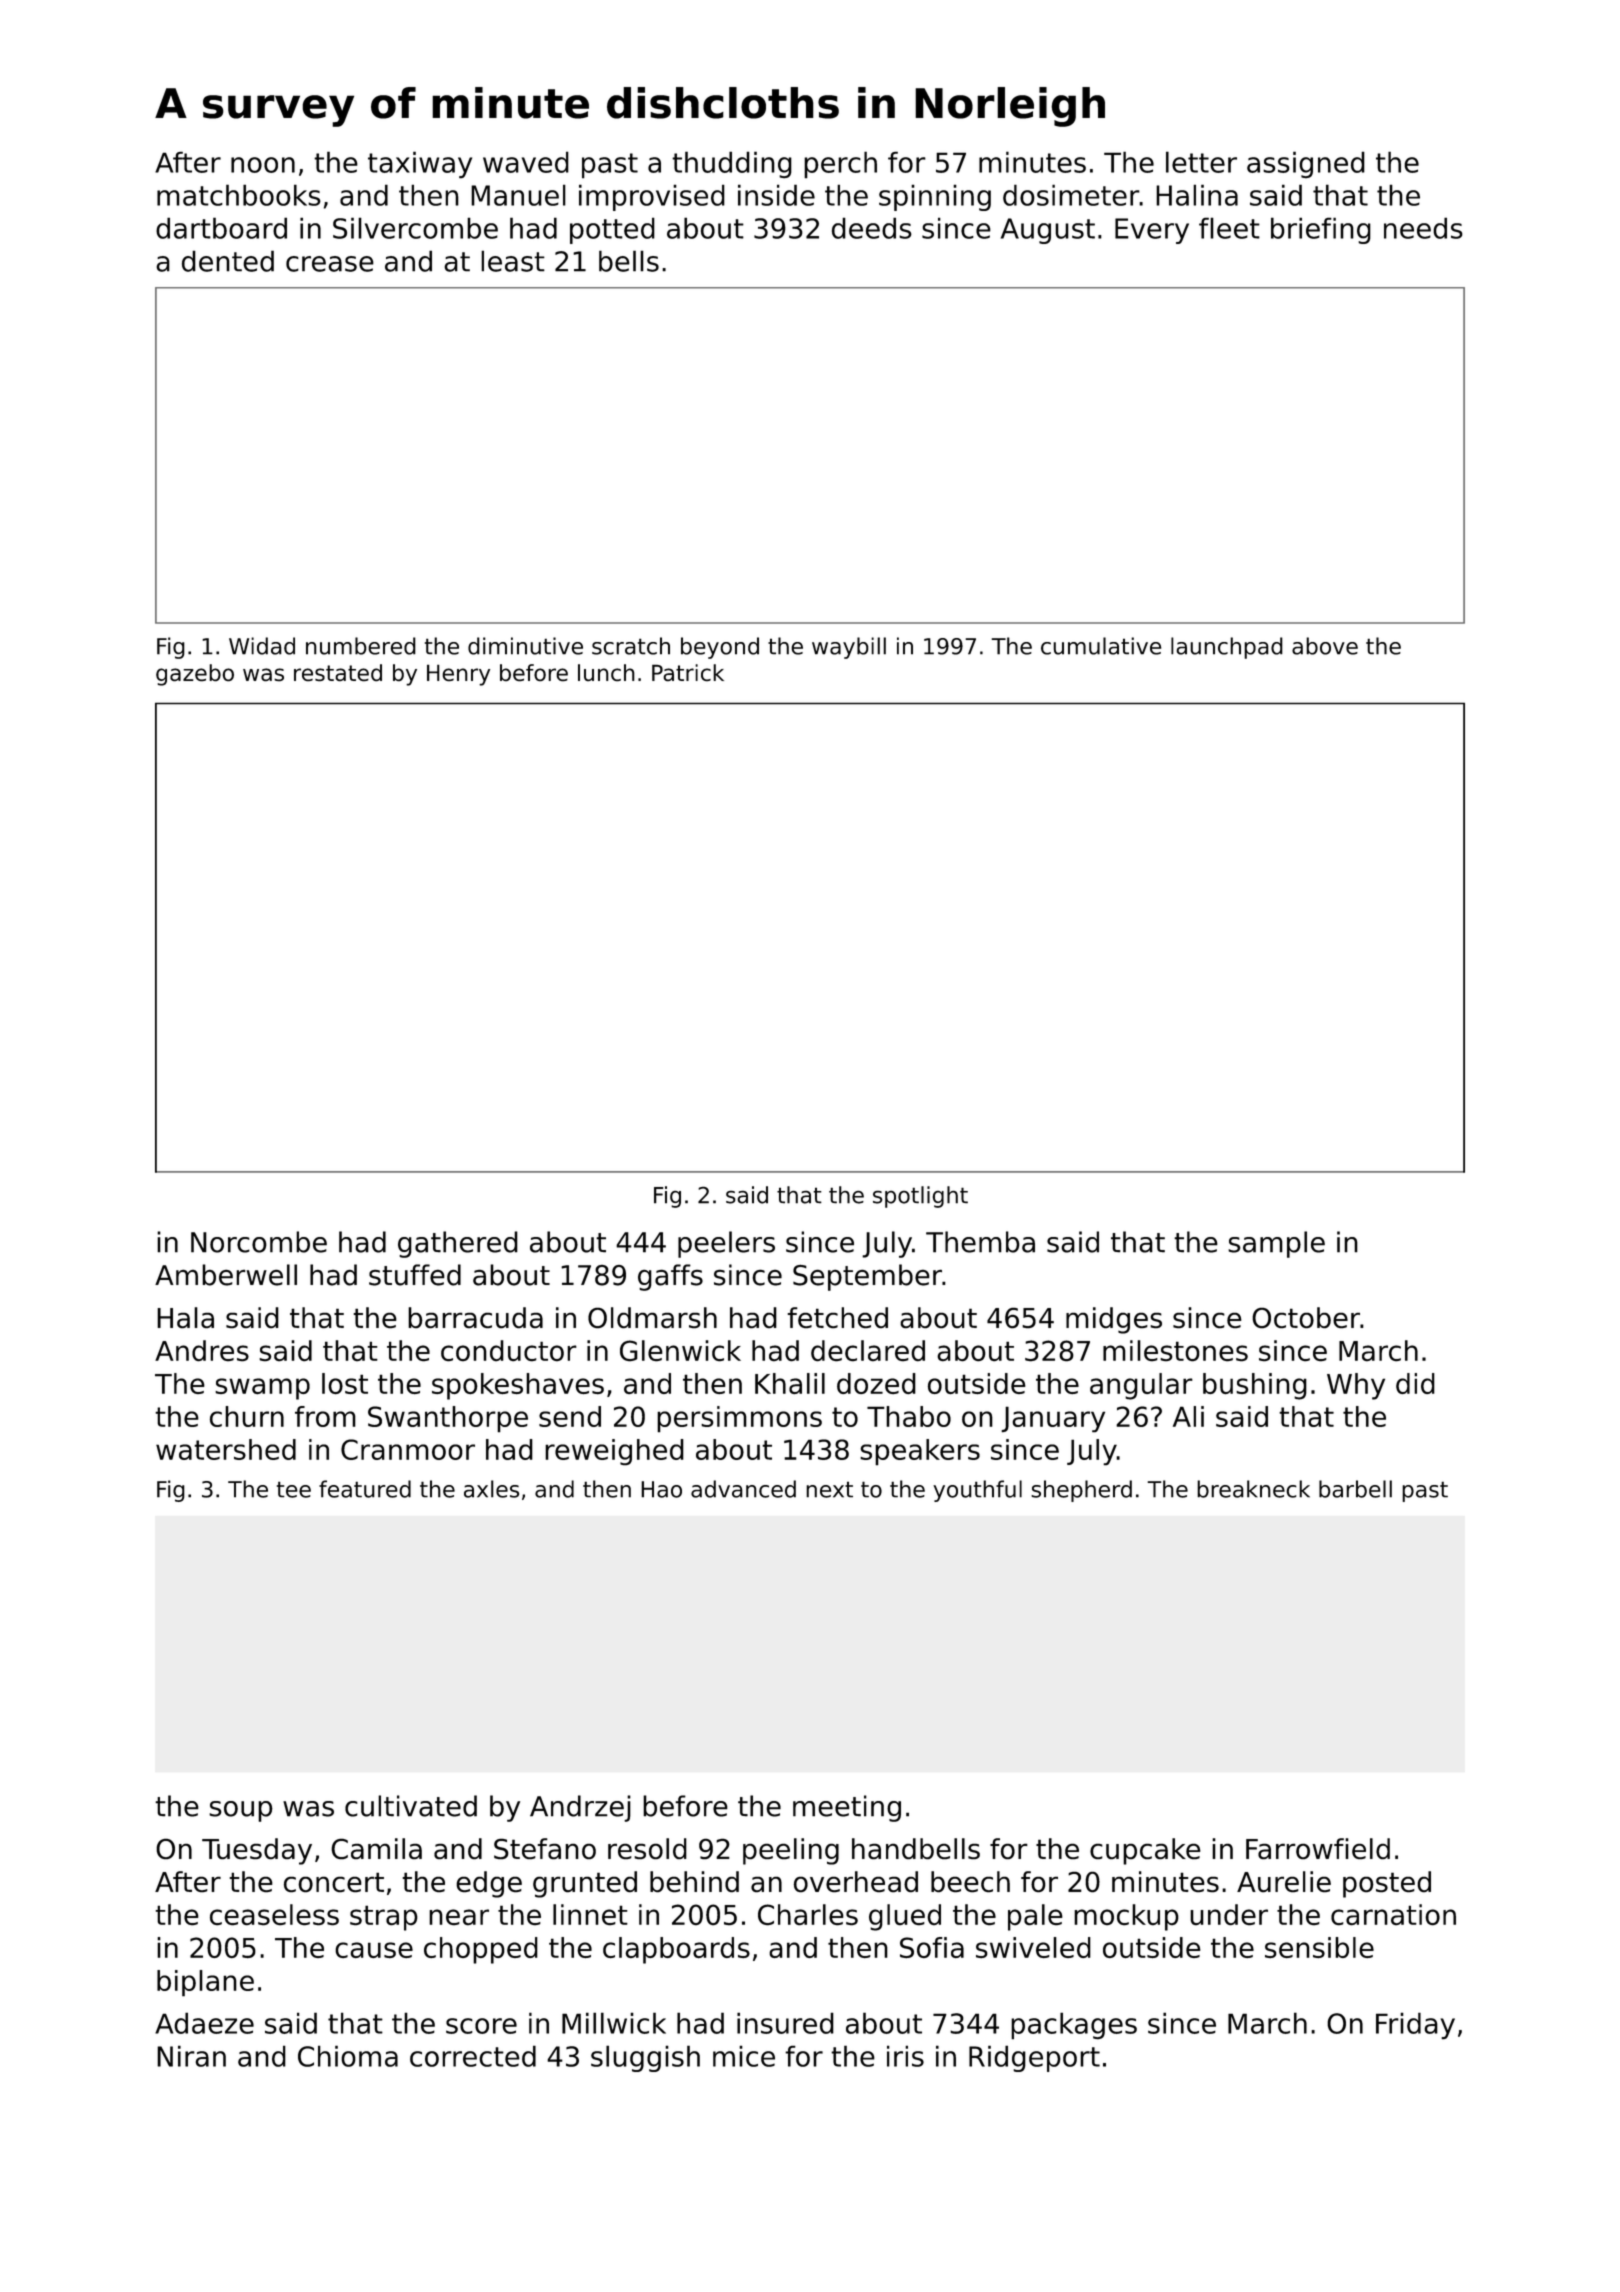 The height and width of the screenshot is (2292, 1620). Describe the element at coordinates (420, 165) in the screenshot. I see `taxiway` at that location.
